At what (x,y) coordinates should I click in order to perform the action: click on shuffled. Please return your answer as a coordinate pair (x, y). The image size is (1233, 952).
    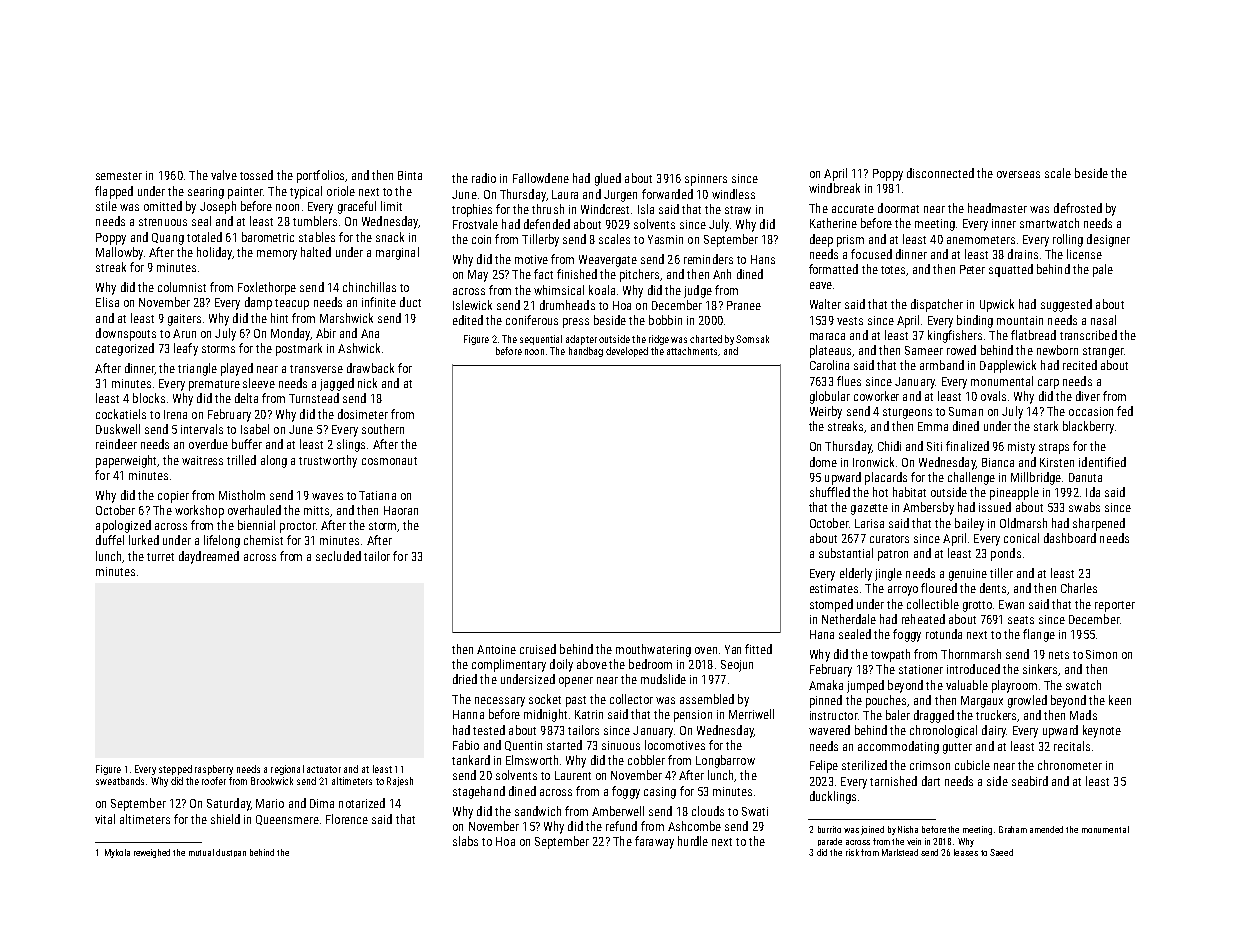
    Looking at the image, I should click on (830, 492).
